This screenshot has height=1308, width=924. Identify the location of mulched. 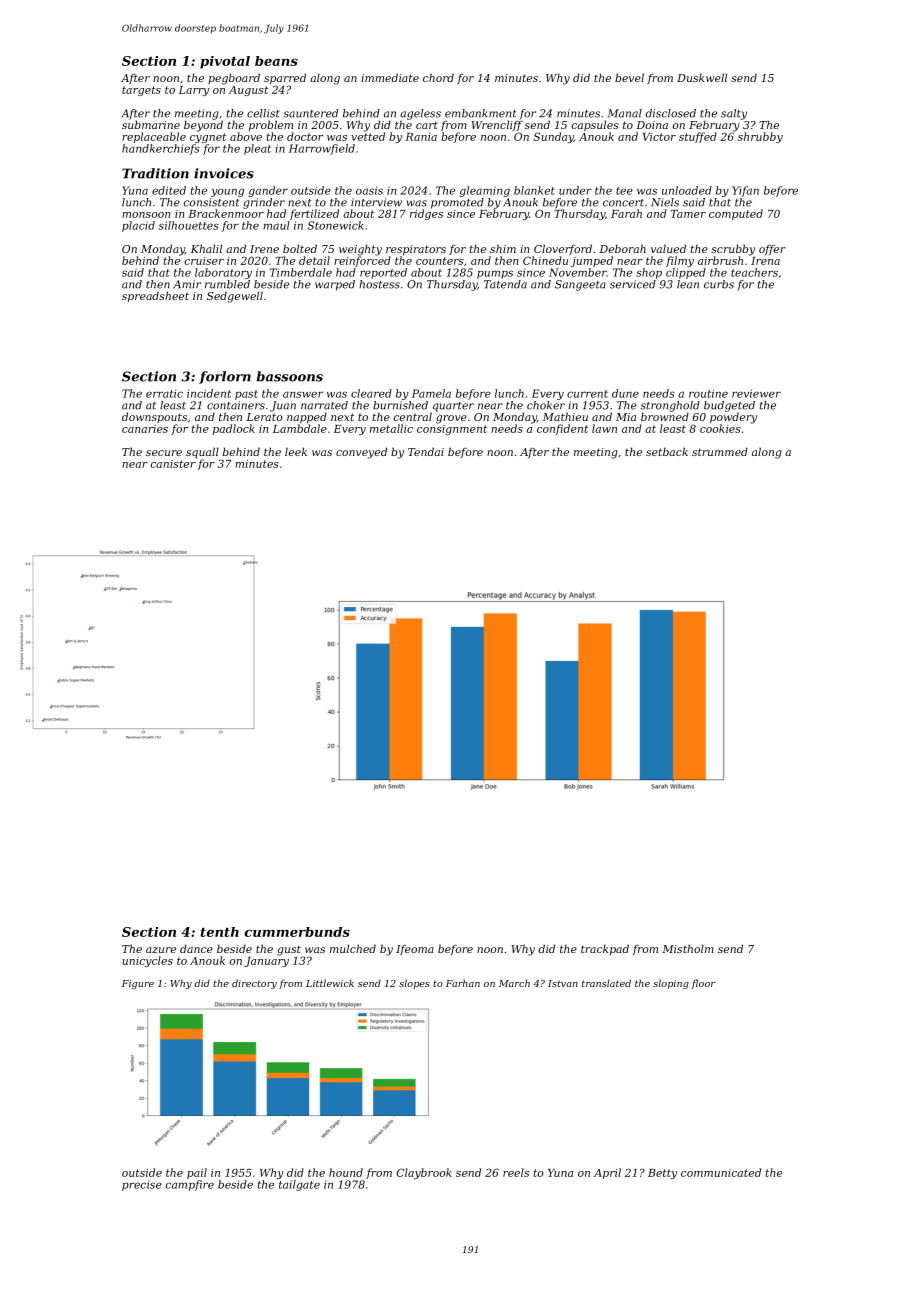
(353, 948).
